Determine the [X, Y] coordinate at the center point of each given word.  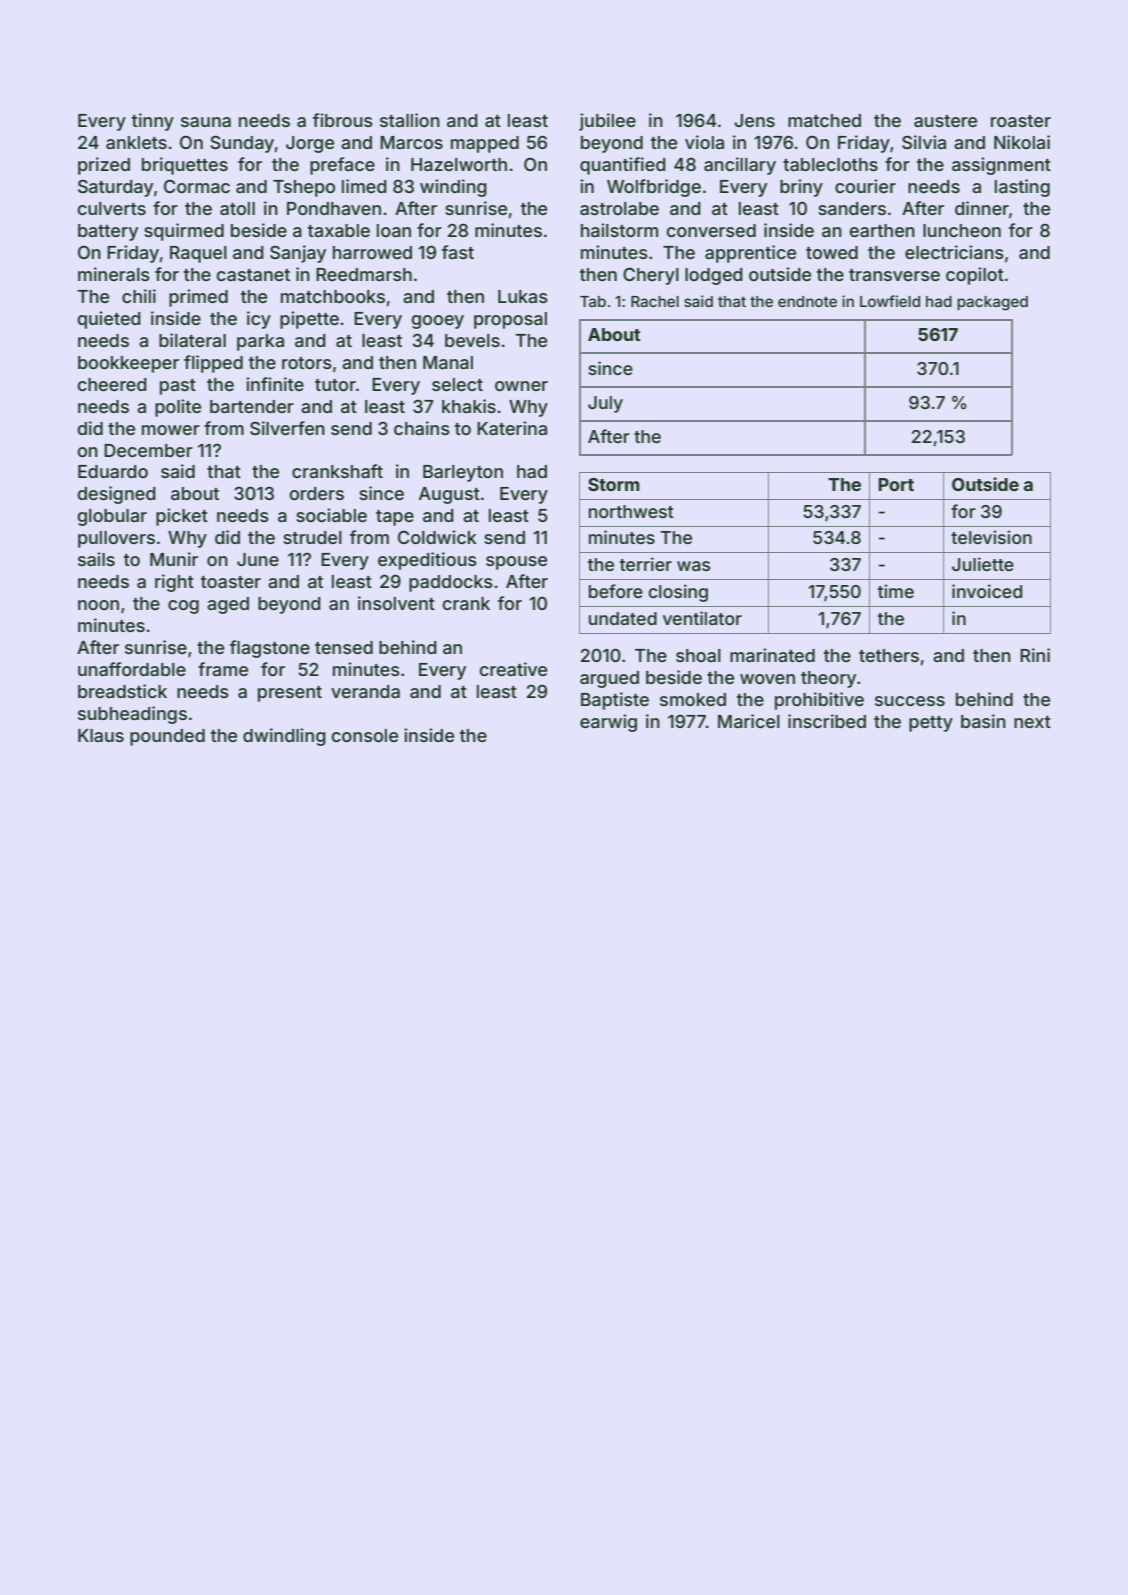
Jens [754, 120]
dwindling [284, 737]
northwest [631, 511]
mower [171, 430]
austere [945, 121]
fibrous [343, 120]
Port [896, 484]
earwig [608, 723]
